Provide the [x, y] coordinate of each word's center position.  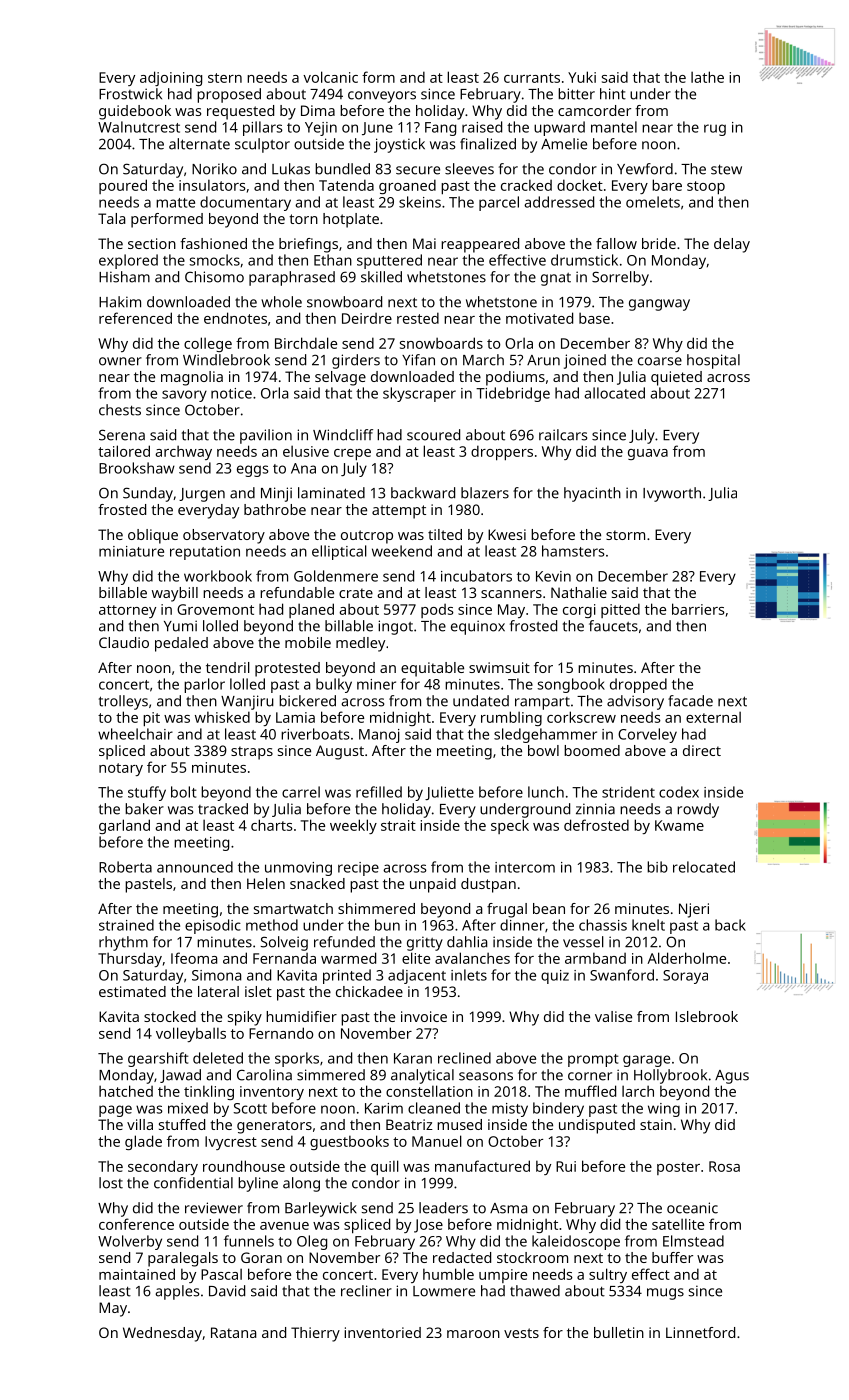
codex [679, 792]
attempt [399, 512]
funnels [249, 1241]
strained [126, 925]
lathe [707, 77]
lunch [546, 792]
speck [510, 826]
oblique [153, 536]
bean [549, 908]
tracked [223, 809]
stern [225, 78]
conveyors [382, 97]
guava [648, 454]
